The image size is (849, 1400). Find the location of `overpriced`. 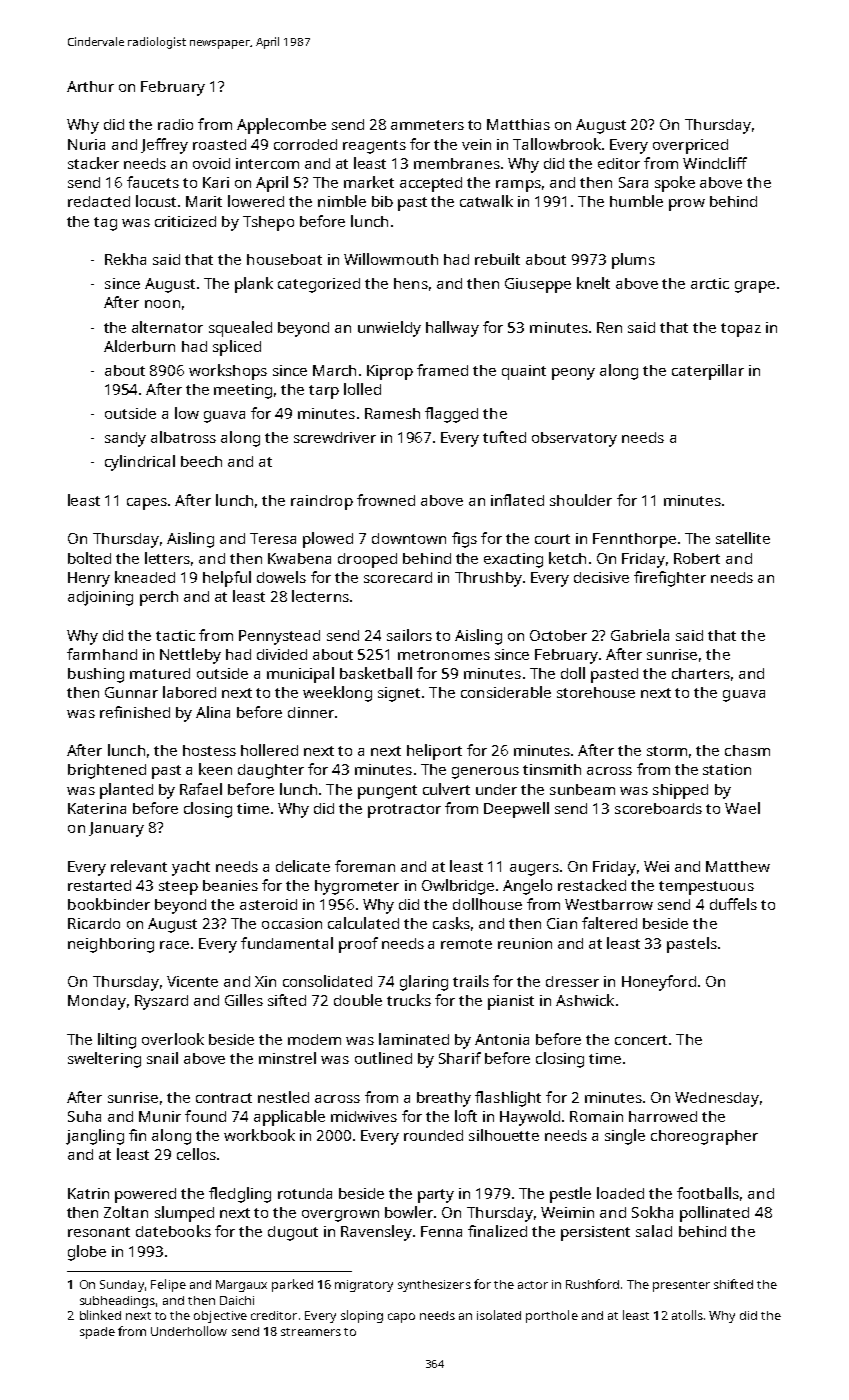

overpriced is located at coordinates (690, 146).
